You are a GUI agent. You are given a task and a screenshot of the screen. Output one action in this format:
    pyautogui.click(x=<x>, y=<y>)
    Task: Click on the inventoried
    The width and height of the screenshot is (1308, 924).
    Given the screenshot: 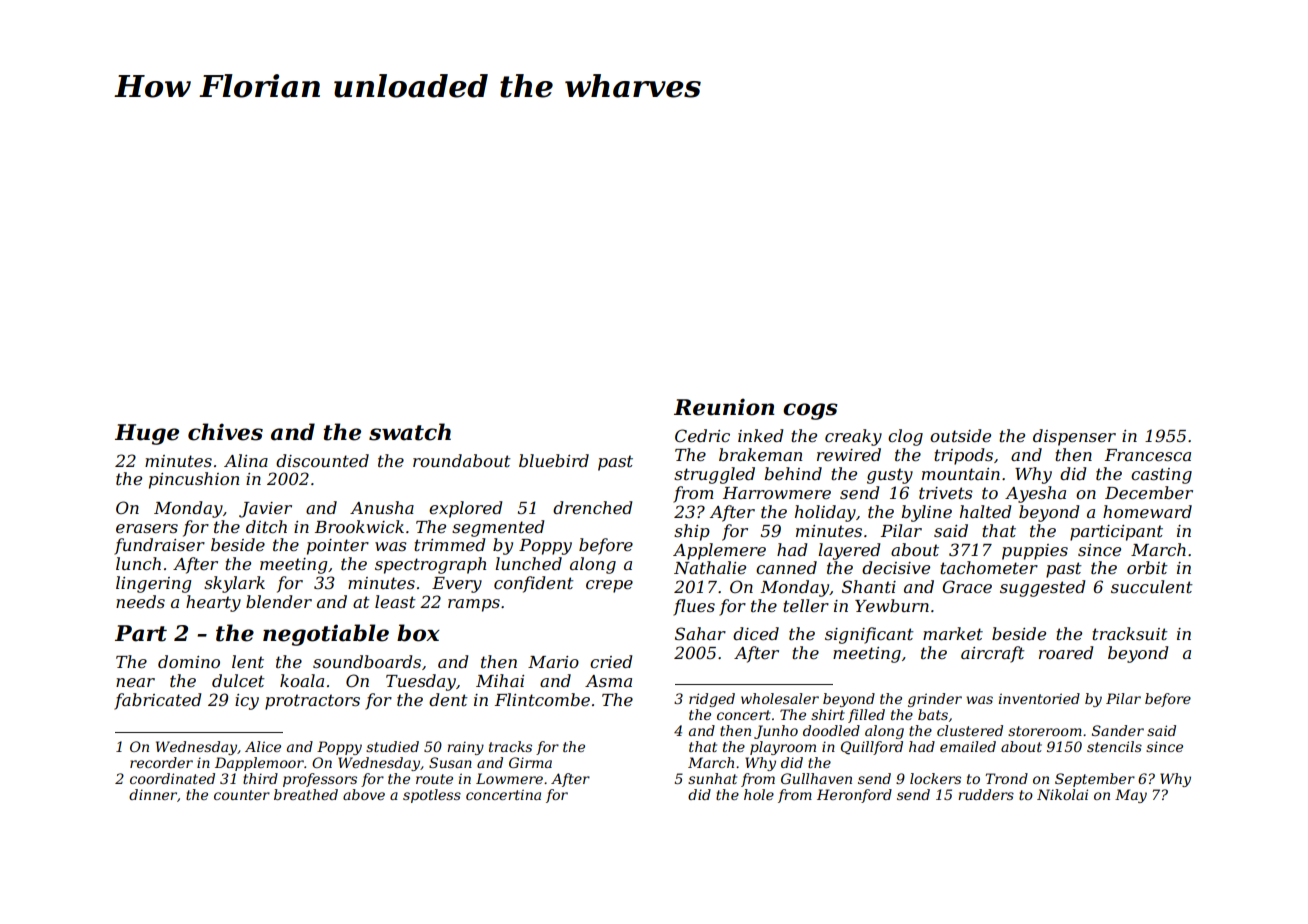 What is the action you would take?
    pyautogui.click(x=1039, y=698)
